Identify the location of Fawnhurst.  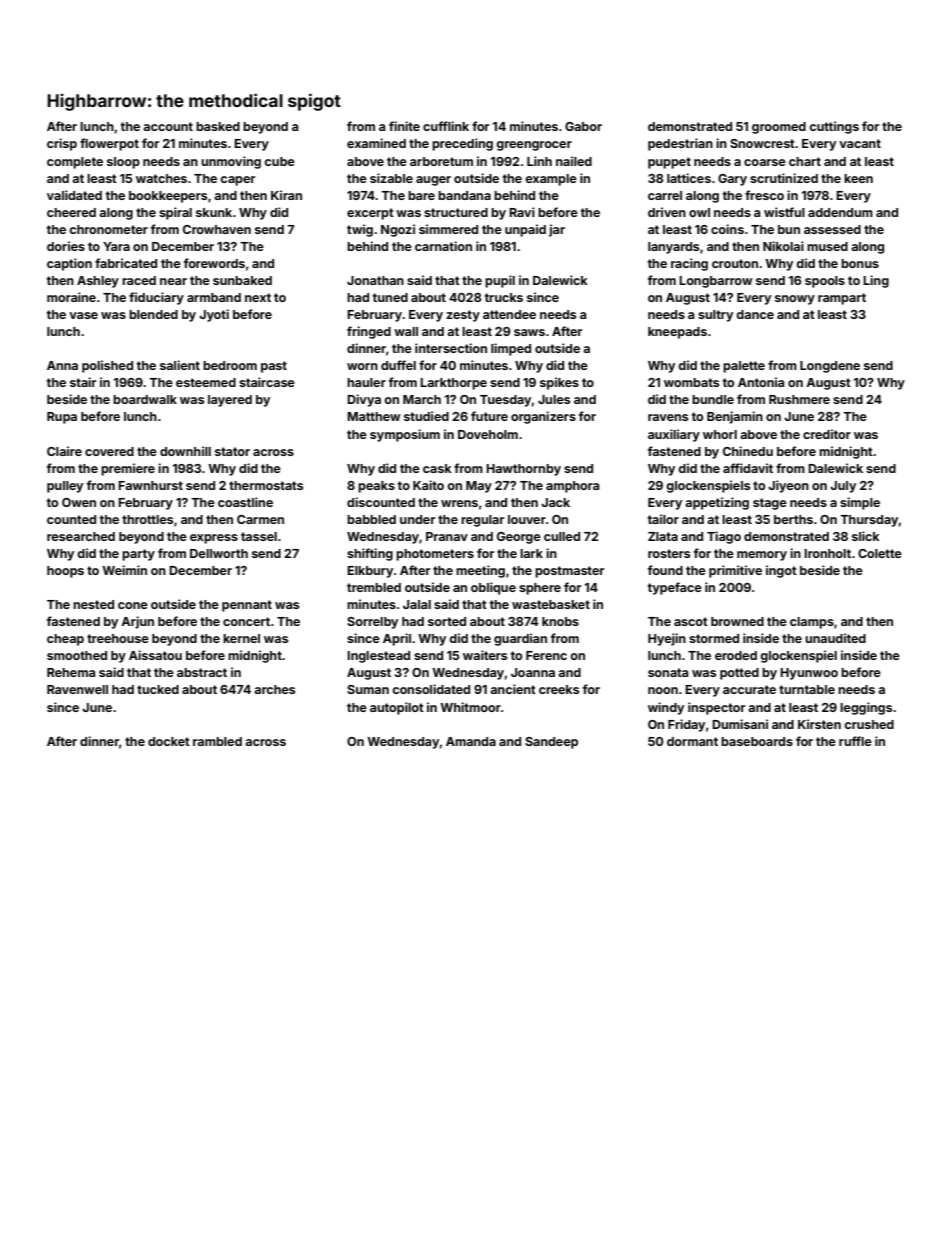
(150, 485).
